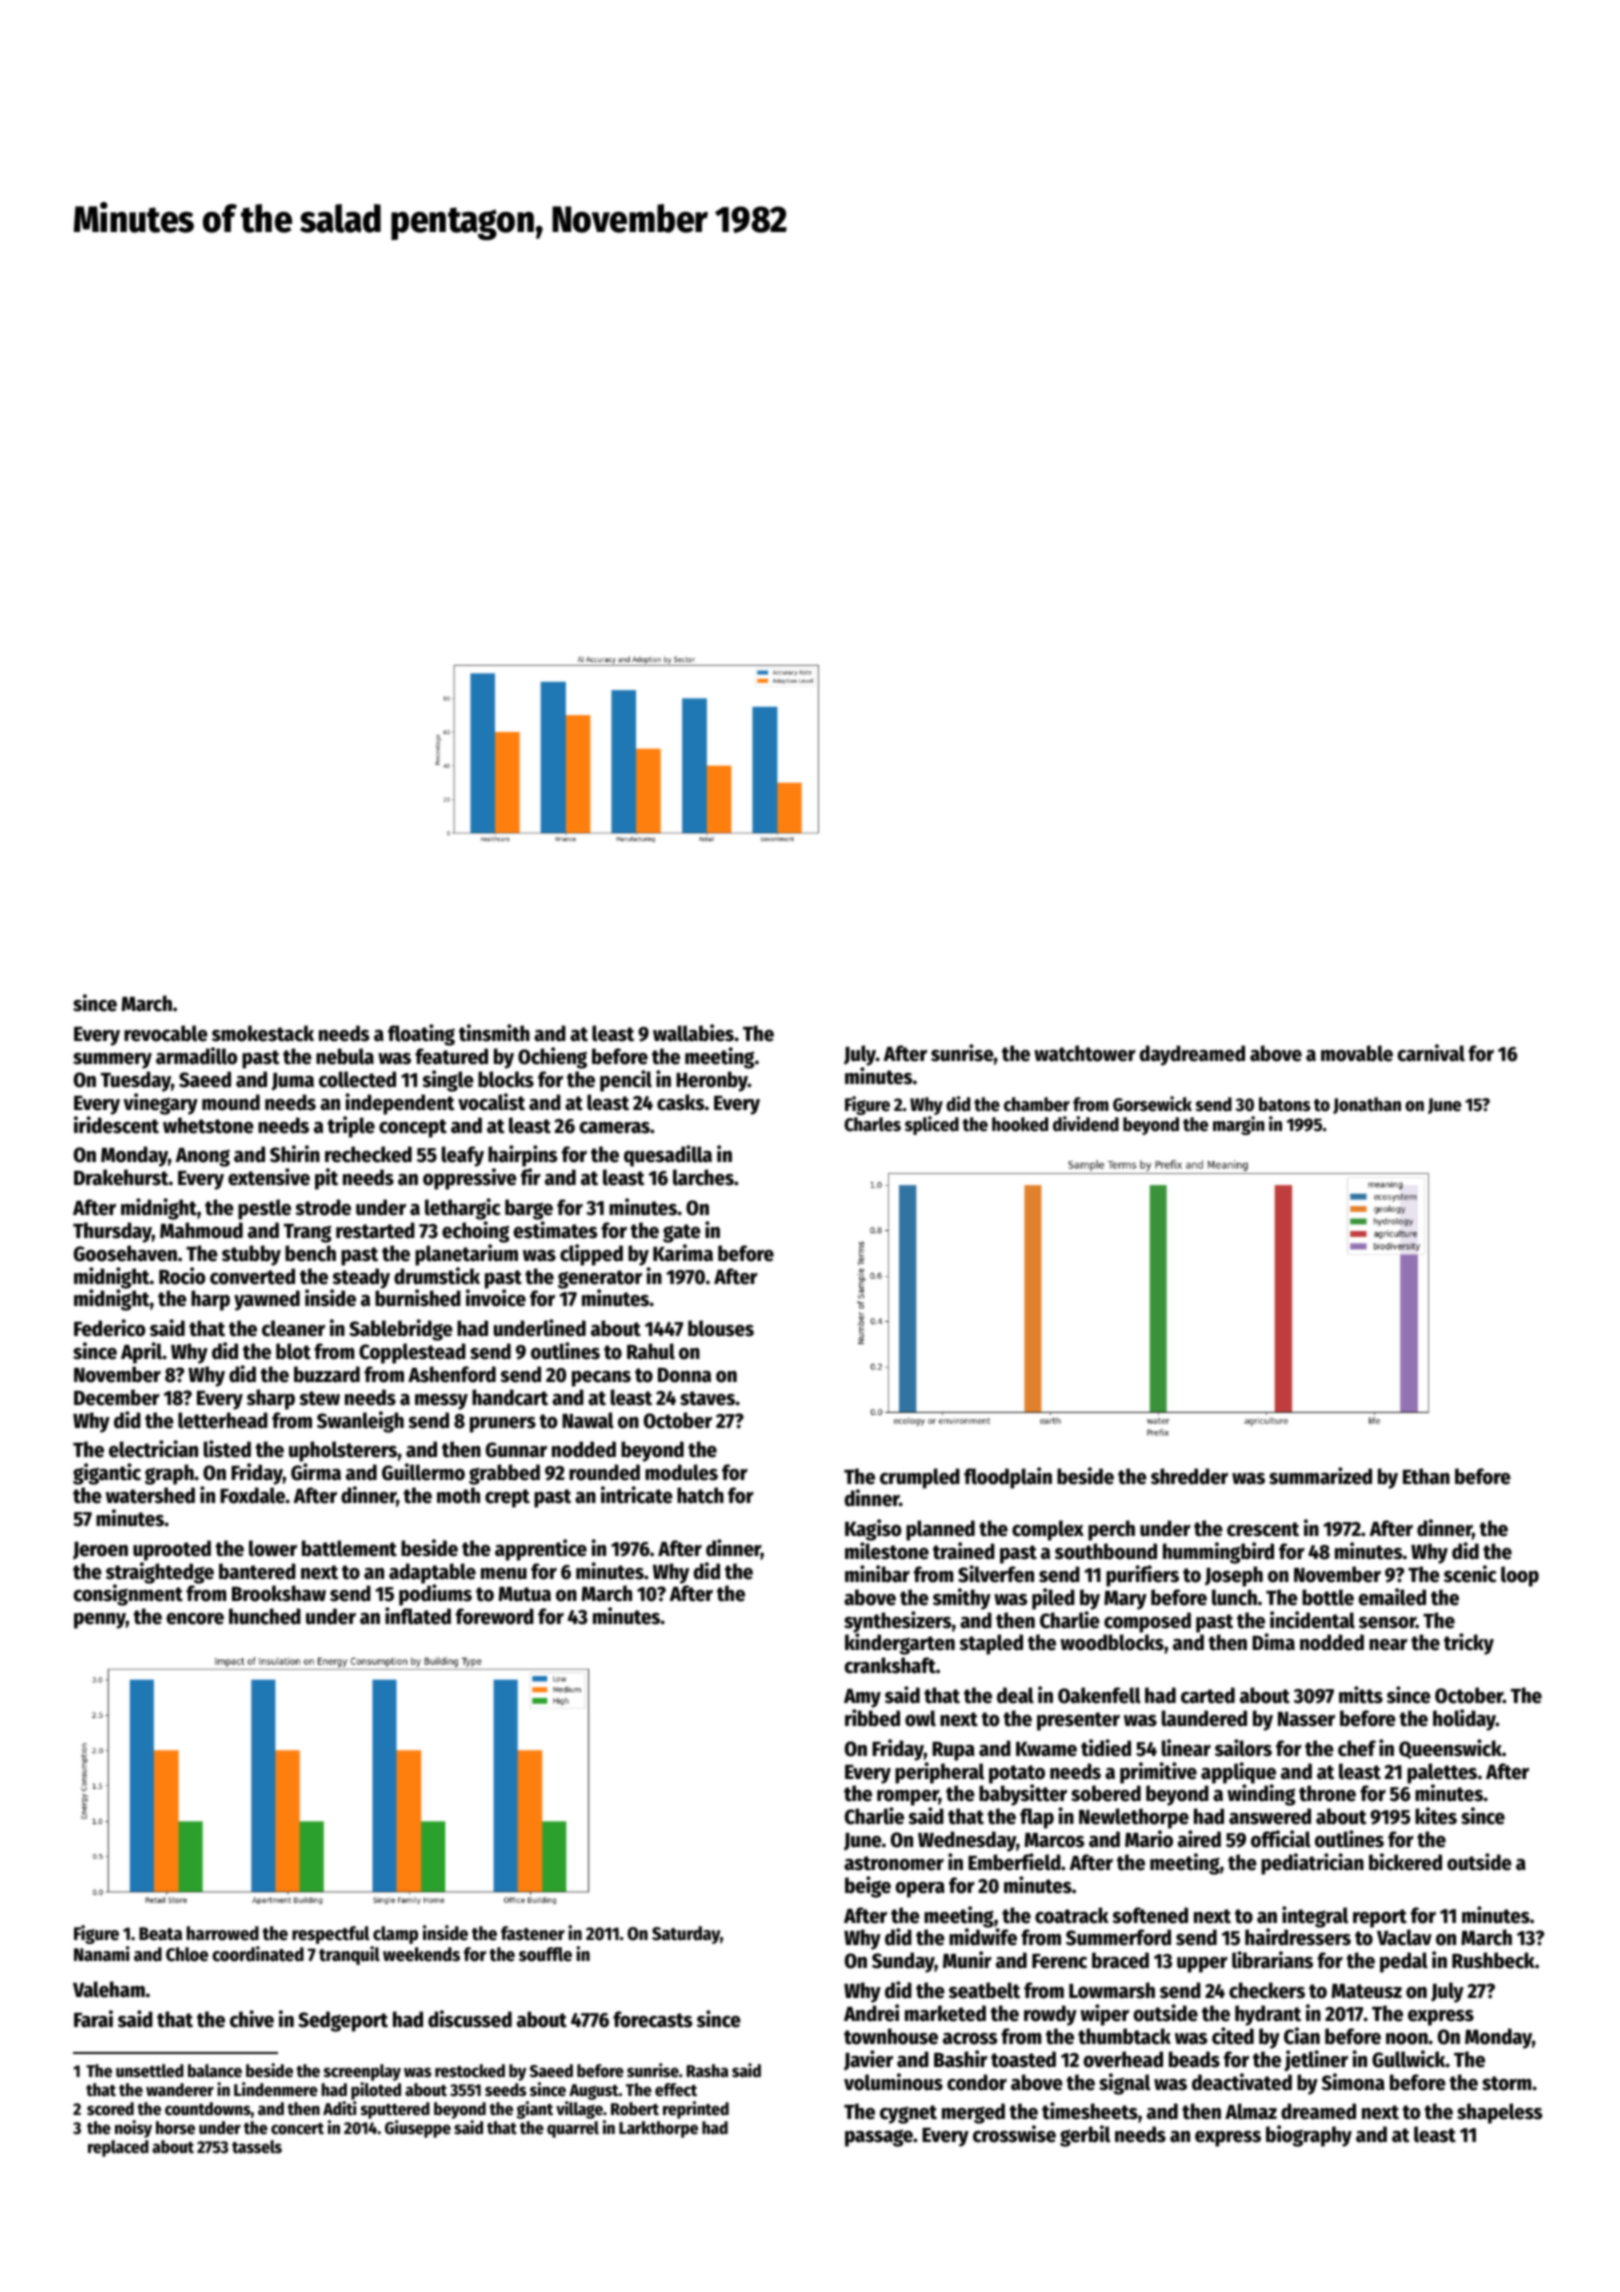  I want to click on tinsmith, so click(494, 1033).
